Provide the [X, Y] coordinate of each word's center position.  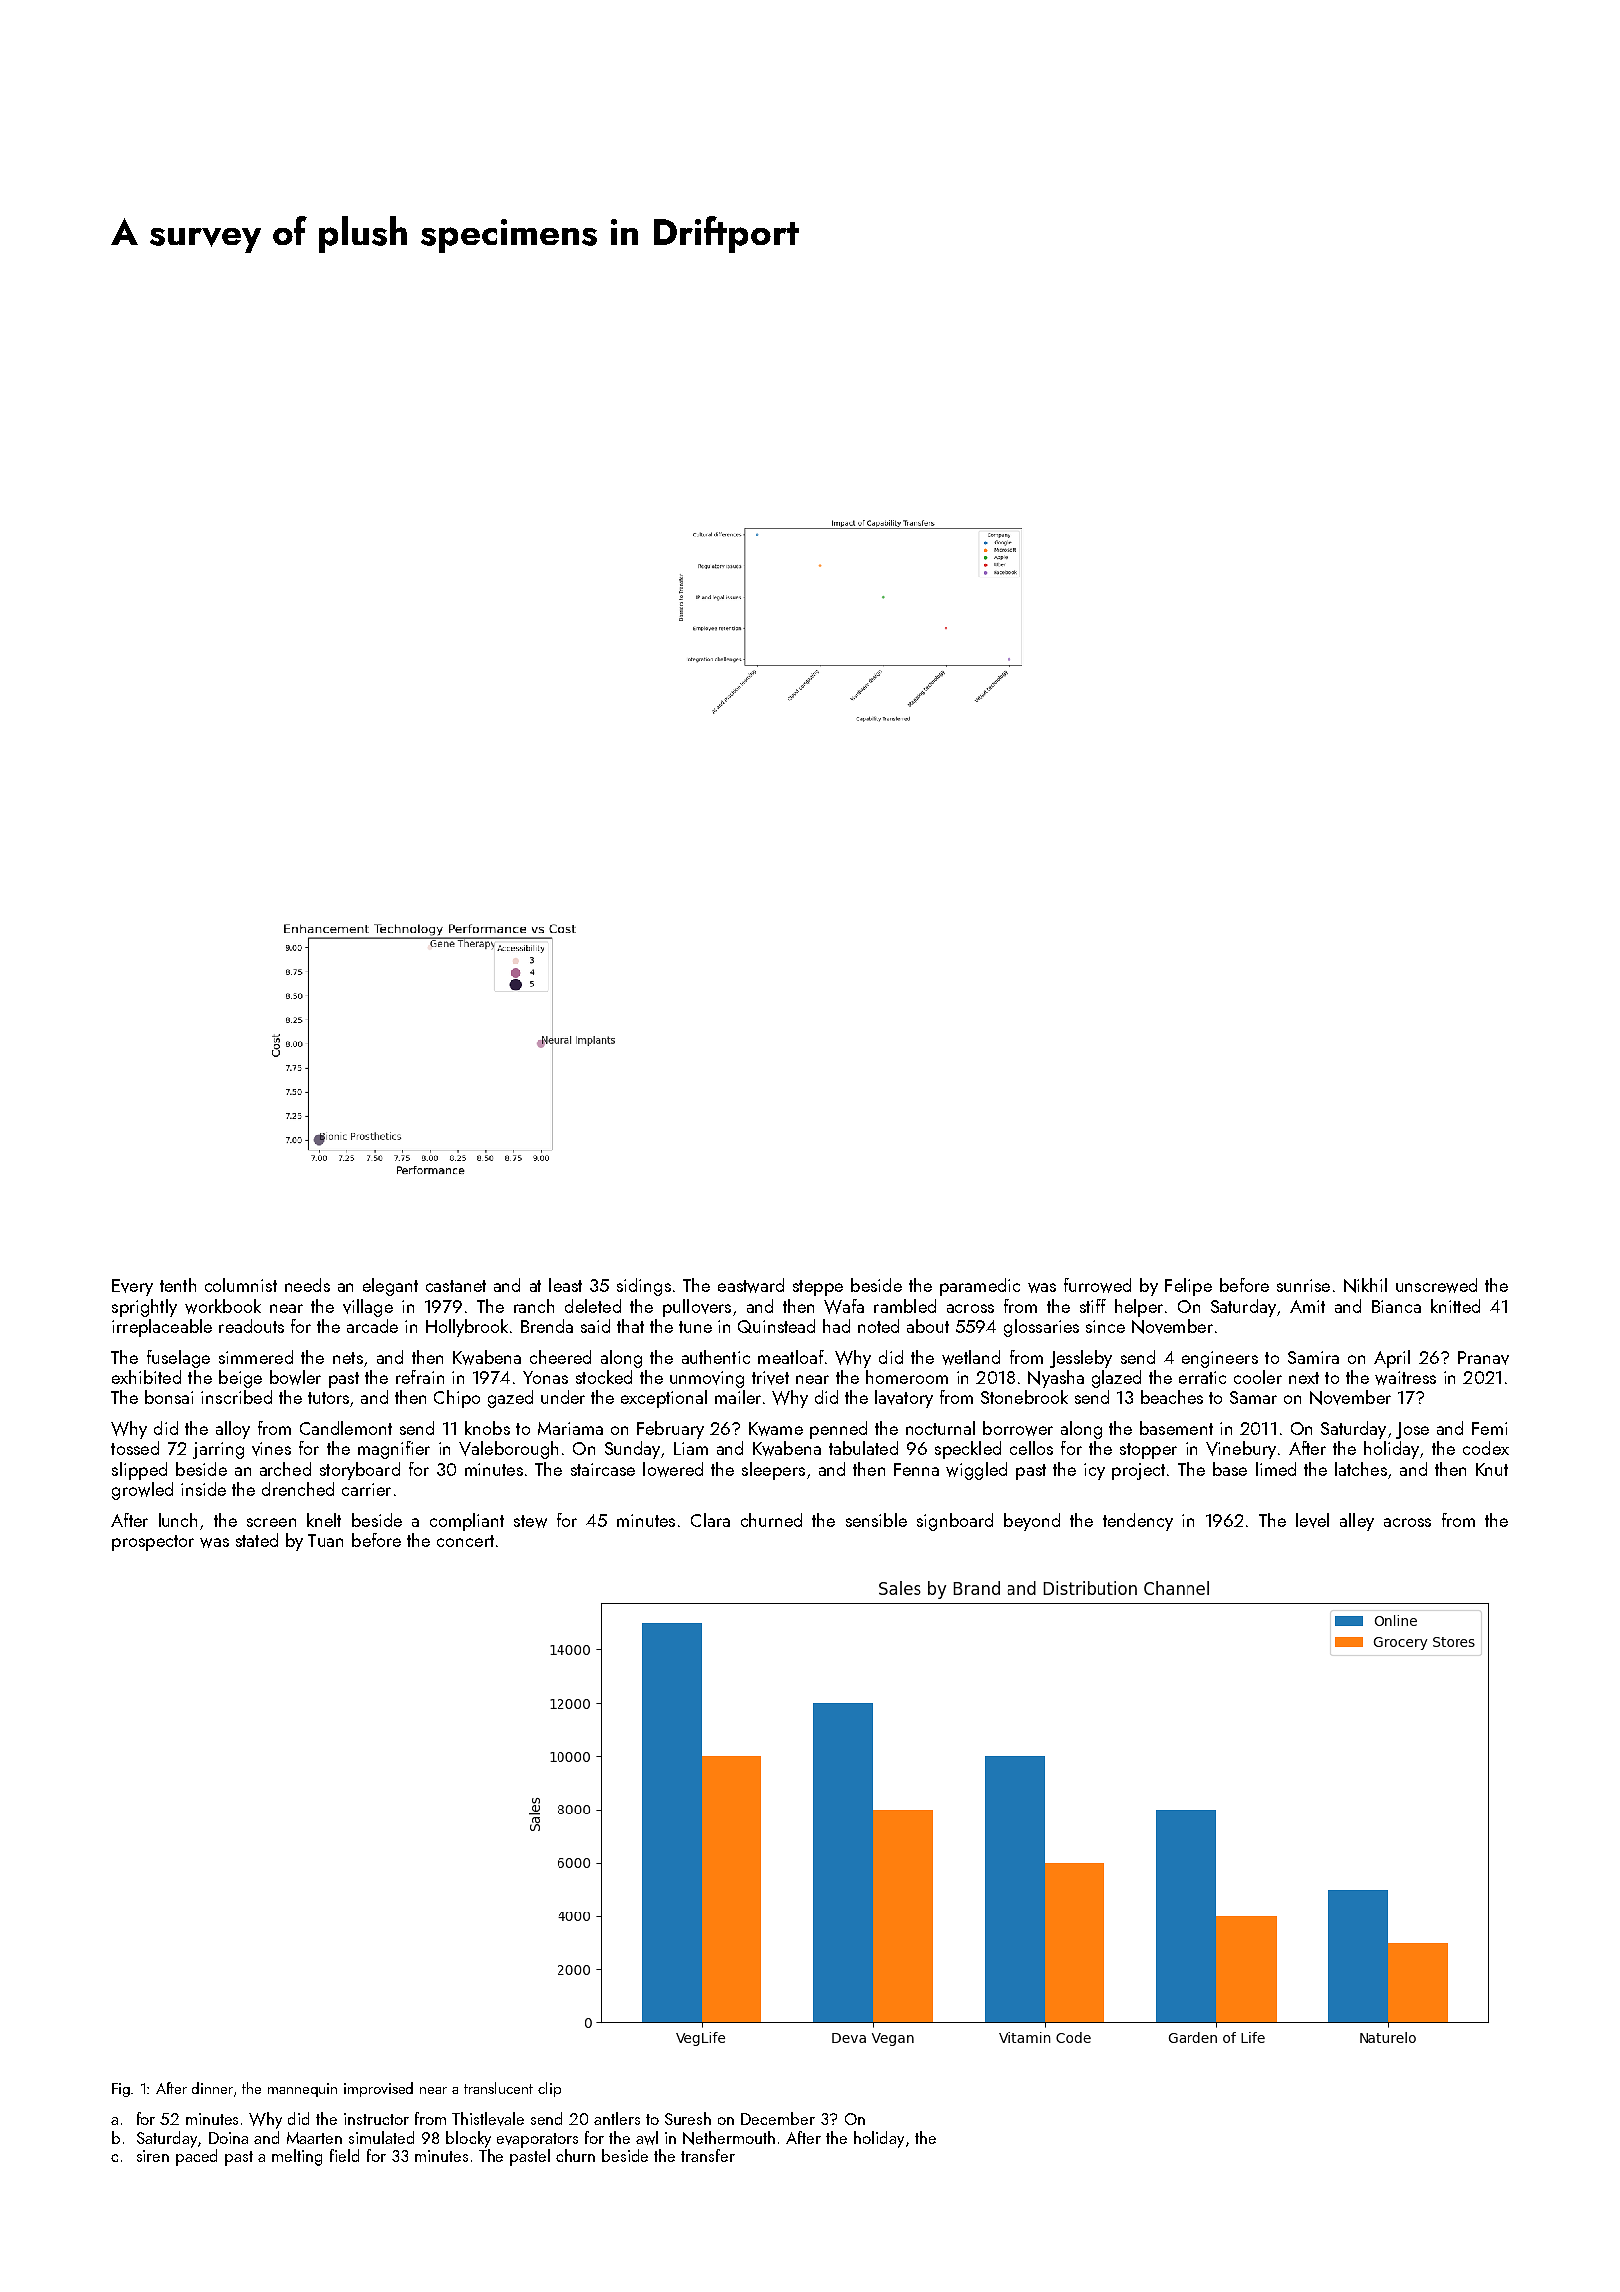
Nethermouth [729, 2138]
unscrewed [1436, 1285]
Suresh [688, 2118]
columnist [241, 1285]
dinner [213, 2089]
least [565, 1285]
